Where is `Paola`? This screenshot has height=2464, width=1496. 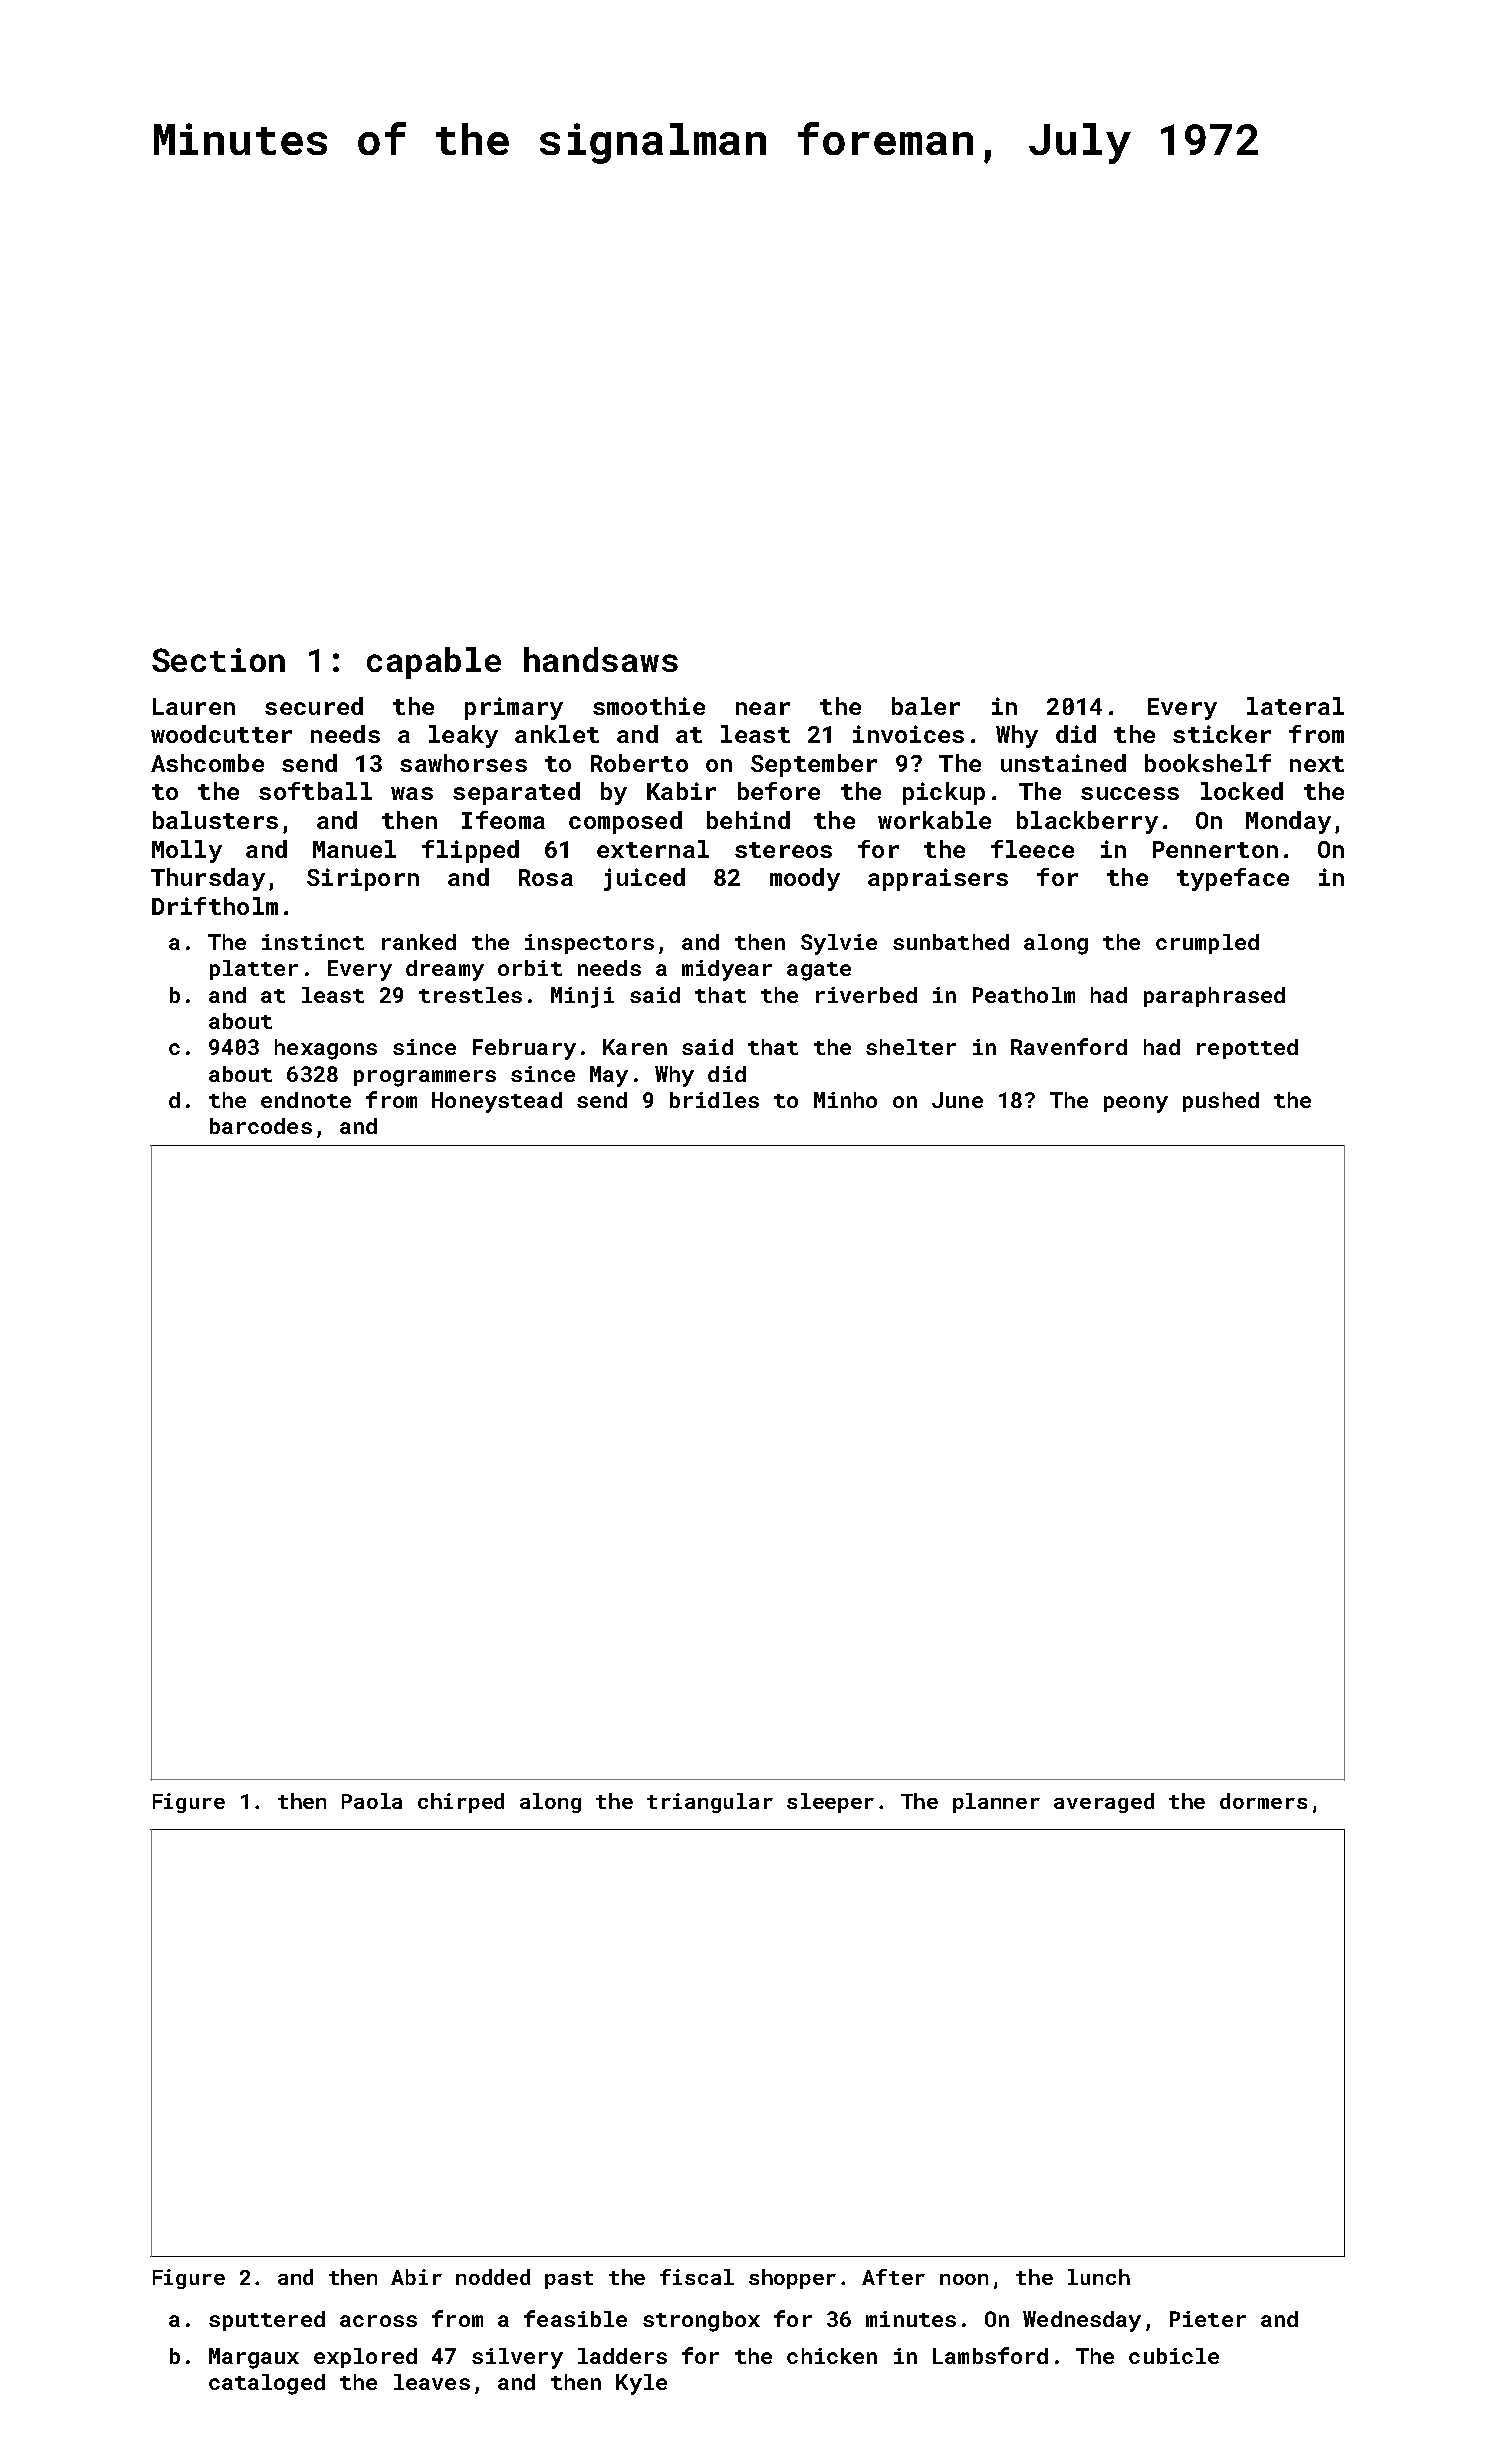 Paola is located at coordinates (372, 1801).
